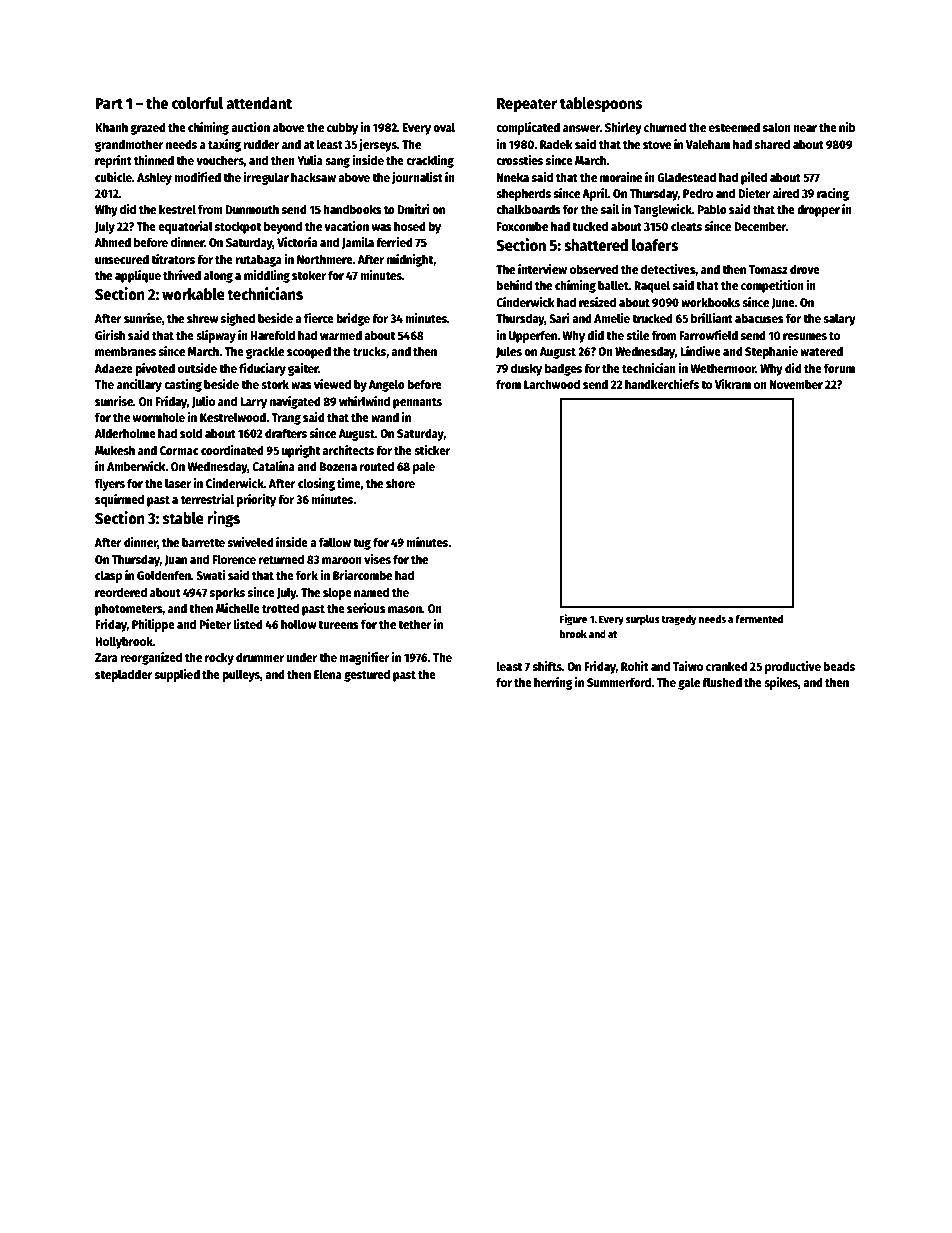 The height and width of the document is (1233, 952). Describe the element at coordinates (424, 467) in the document. I see `pale` at that location.
